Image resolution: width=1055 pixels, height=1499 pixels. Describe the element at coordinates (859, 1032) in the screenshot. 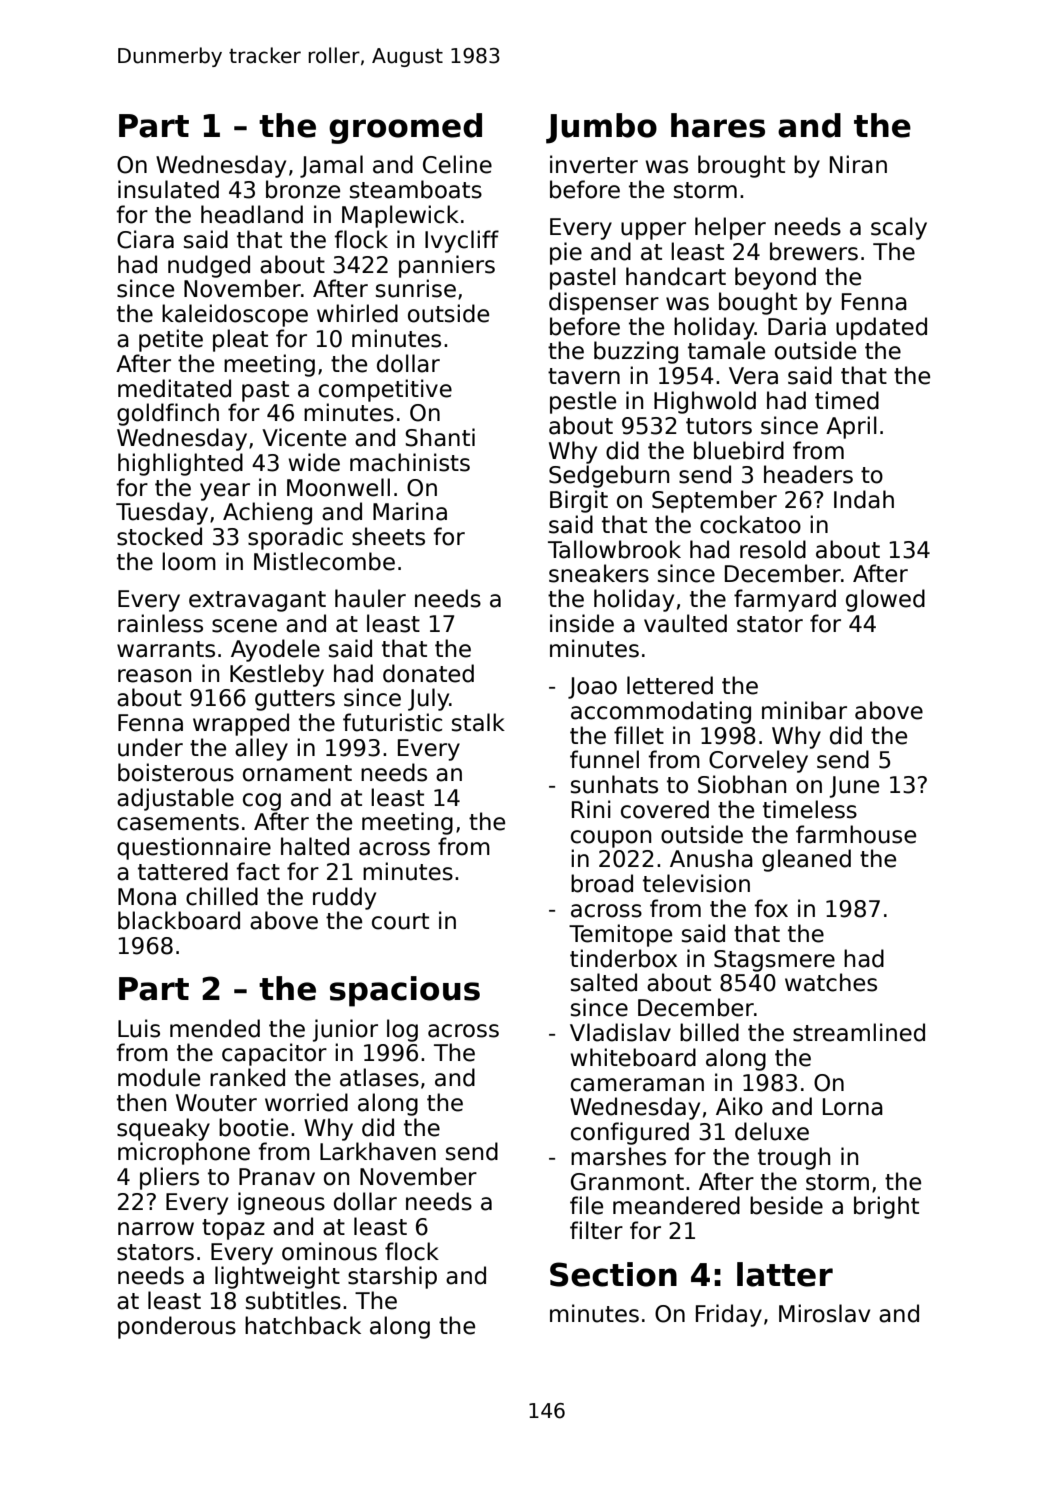

I see `streamlined` at that location.
